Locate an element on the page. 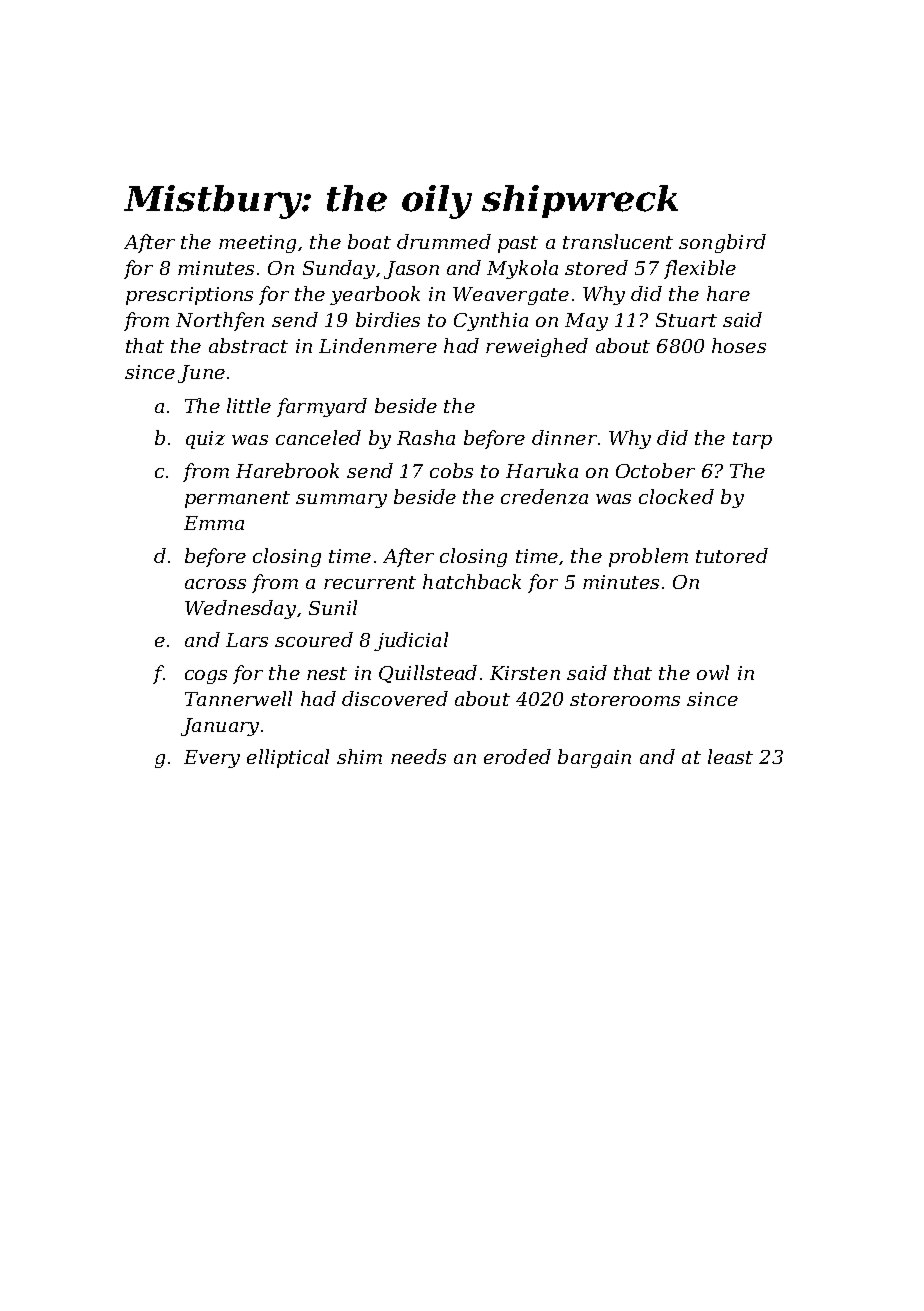 This document has width=924, height=1311. drummed is located at coordinates (444, 241).
